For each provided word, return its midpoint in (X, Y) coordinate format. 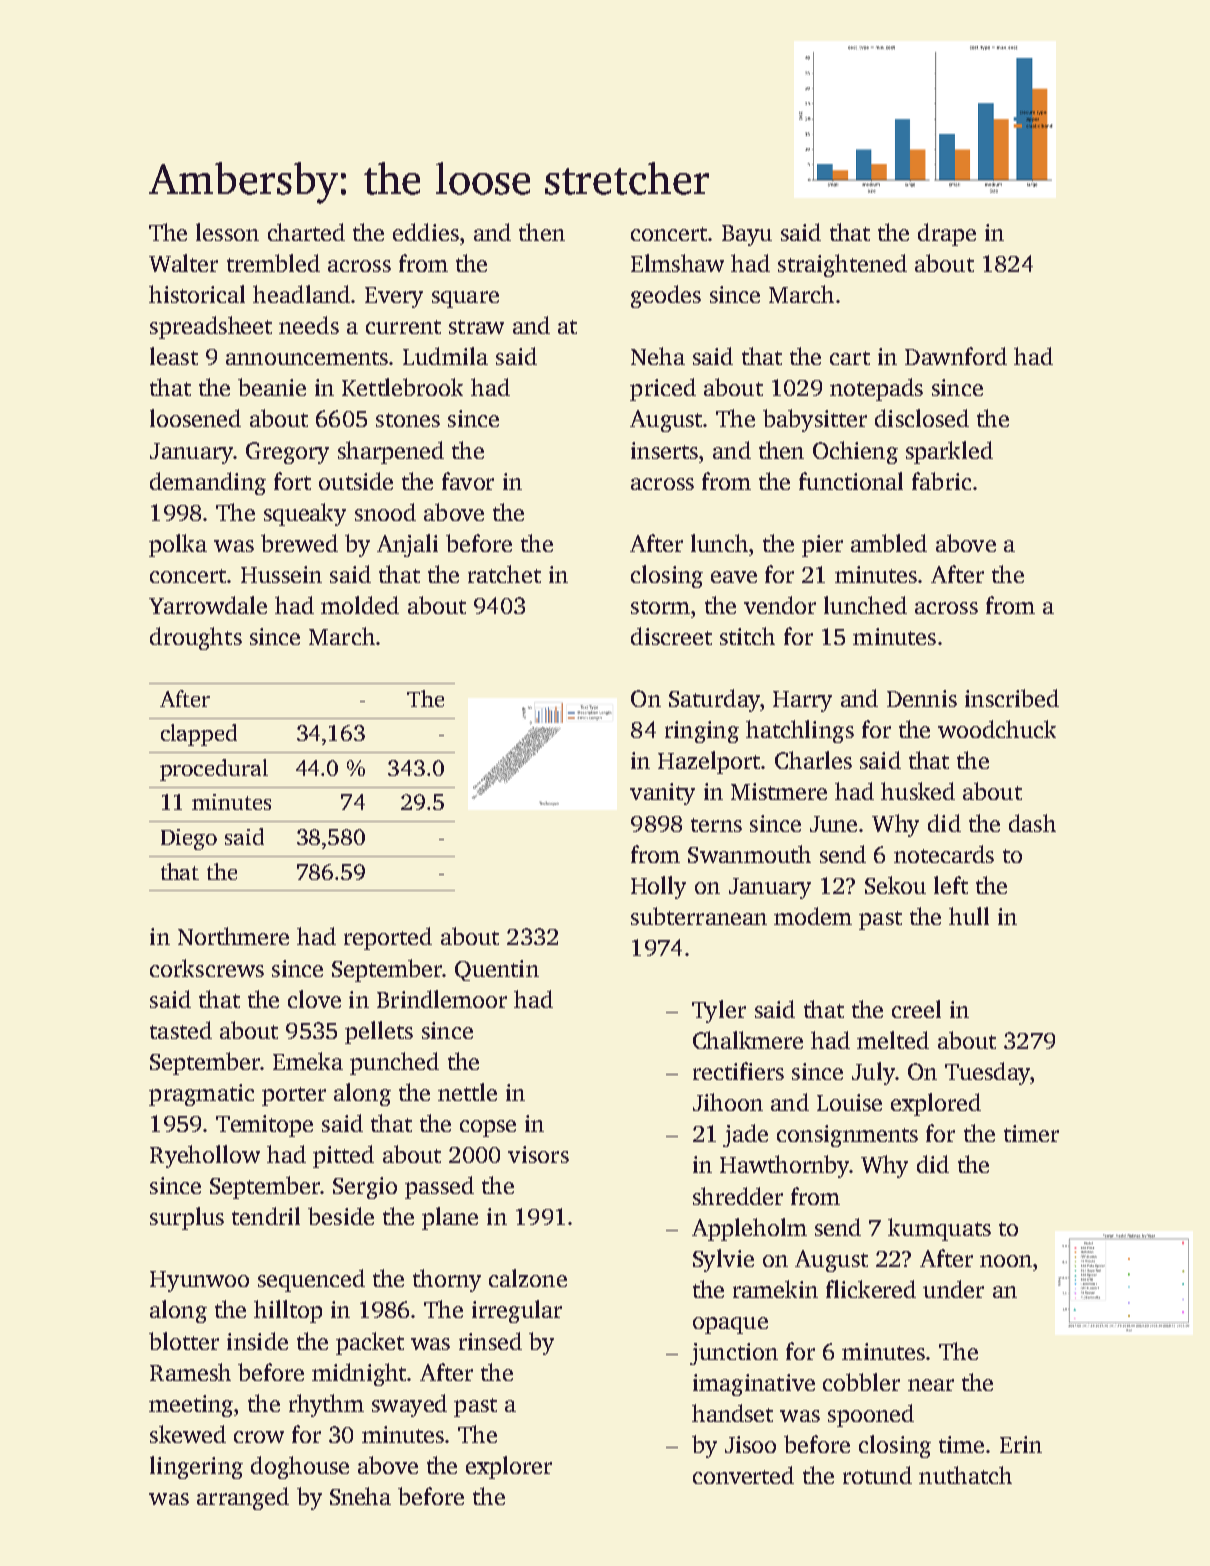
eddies (426, 232)
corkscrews (207, 968)
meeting (191, 1406)
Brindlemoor (442, 999)
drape (947, 234)
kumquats (939, 1229)
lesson (227, 232)
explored (936, 1104)
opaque (730, 1325)
